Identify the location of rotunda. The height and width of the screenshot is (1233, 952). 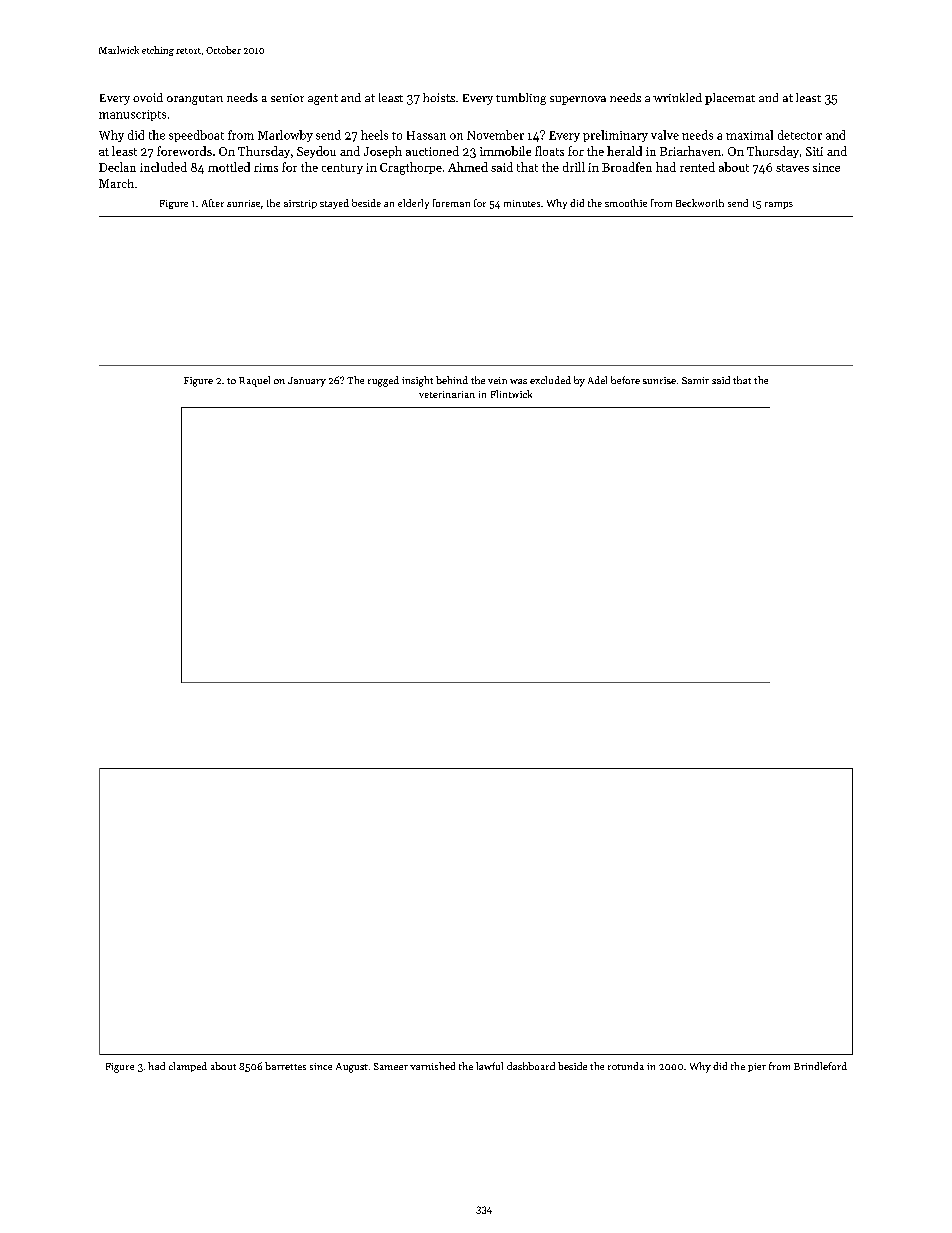
(626, 1066).
